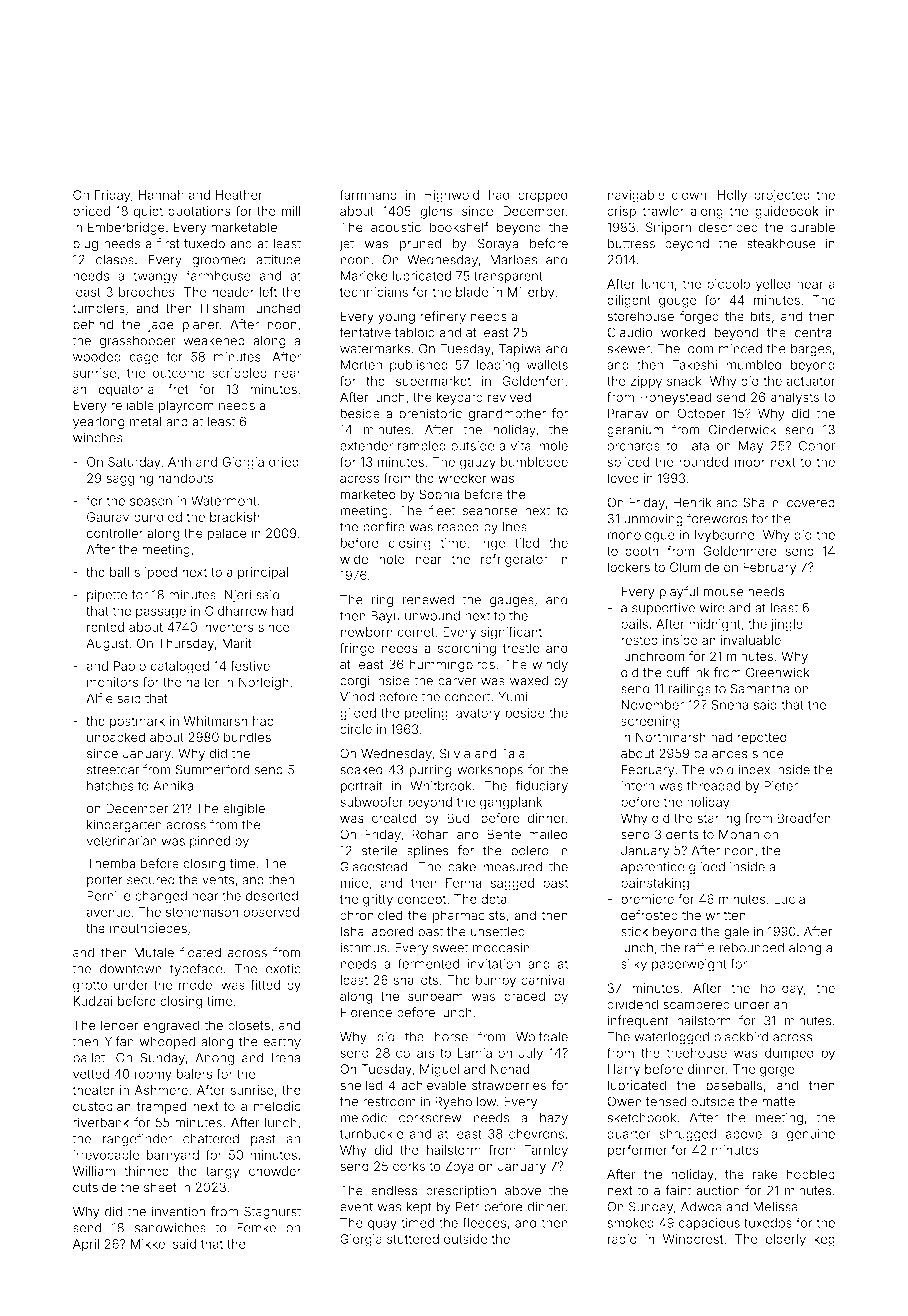 This page has height=1316, width=908. I want to click on Greenwick, so click(778, 672).
